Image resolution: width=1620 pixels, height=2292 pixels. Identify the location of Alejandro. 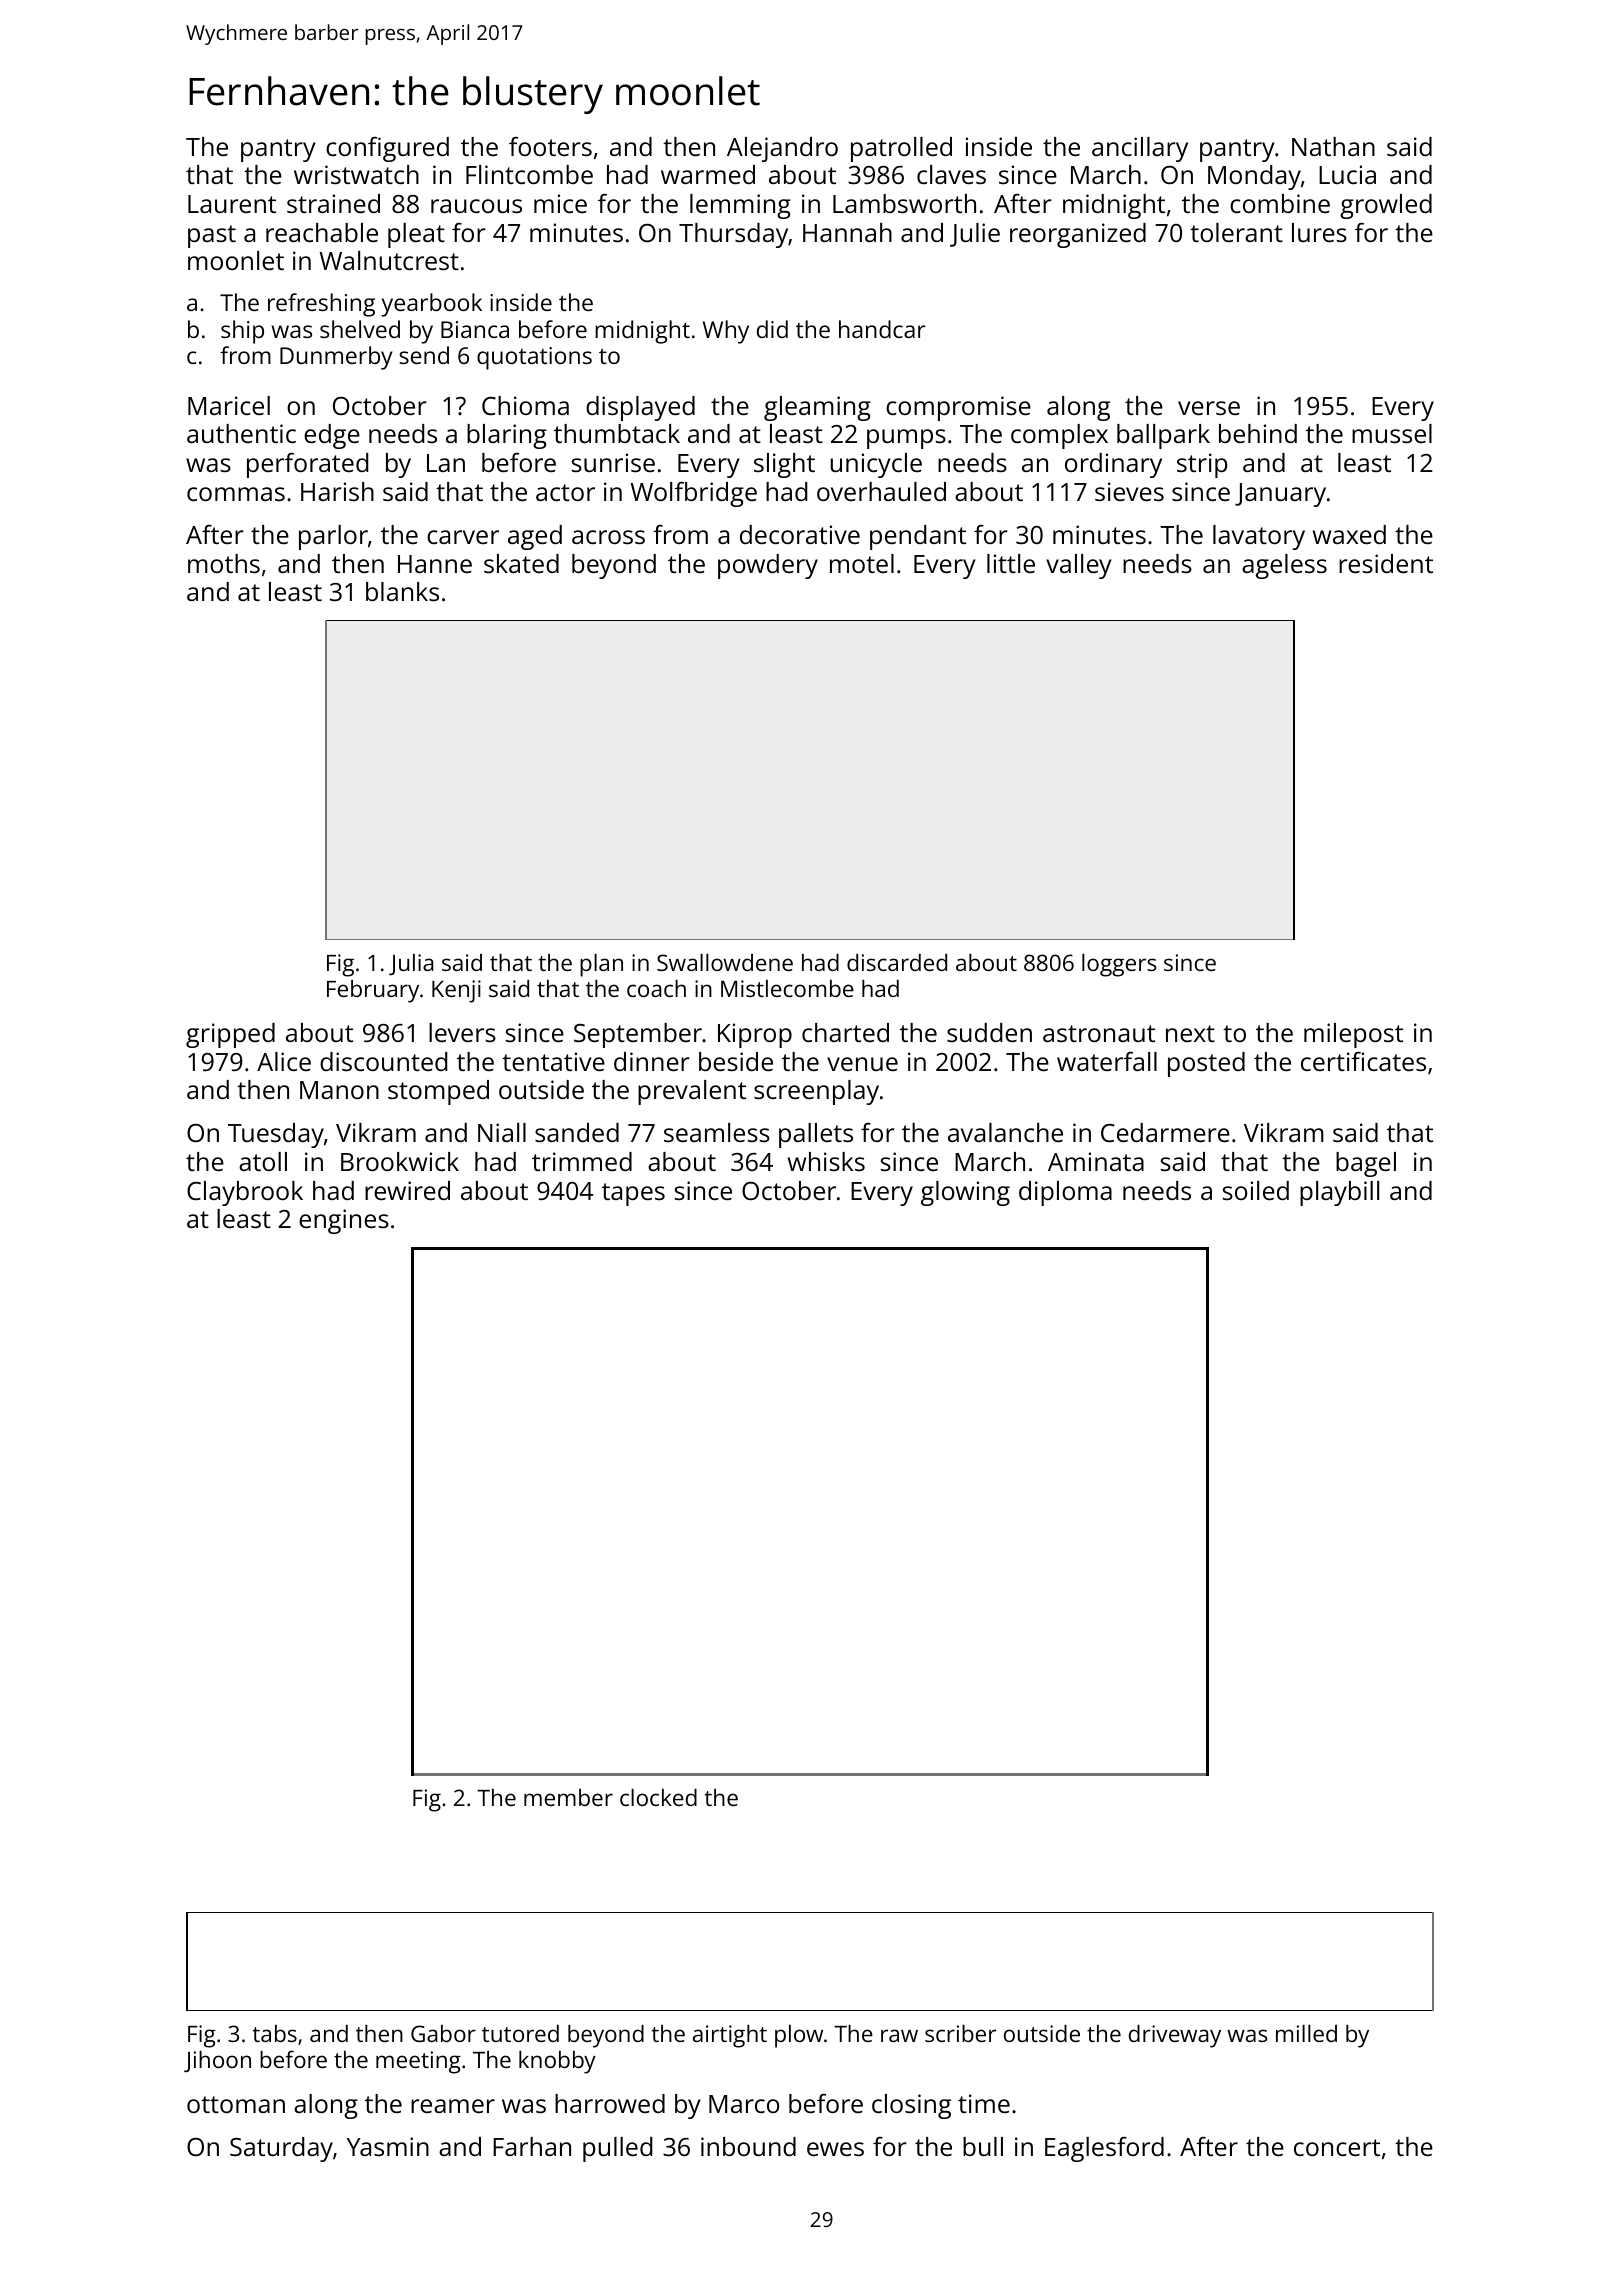
(782, 149).
